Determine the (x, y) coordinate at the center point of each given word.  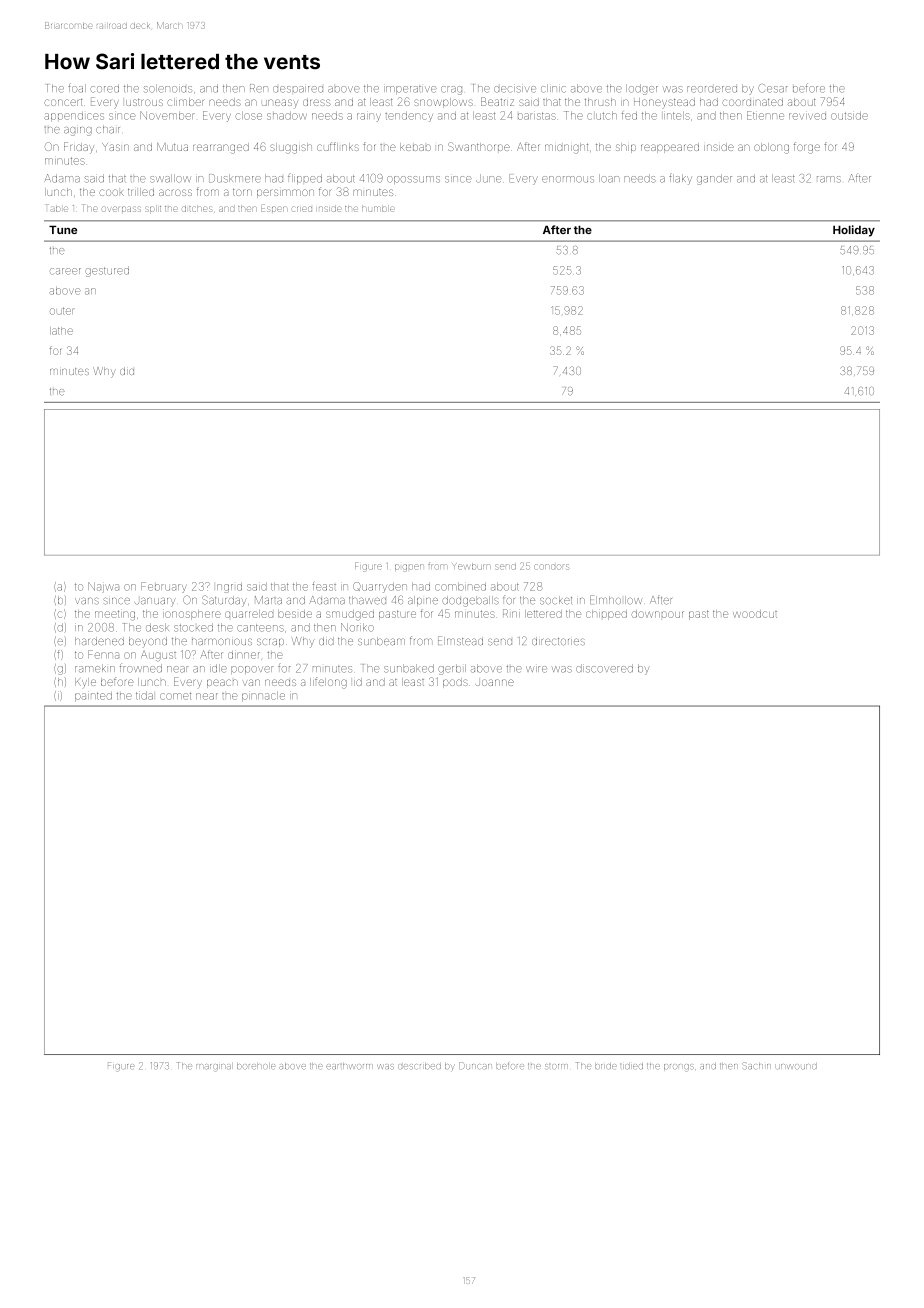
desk (157, 627)
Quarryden (380, 587)
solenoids (168, 88)
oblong (771, 148)
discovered (604, 668)
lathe (61, 331)
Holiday (854, 231)
